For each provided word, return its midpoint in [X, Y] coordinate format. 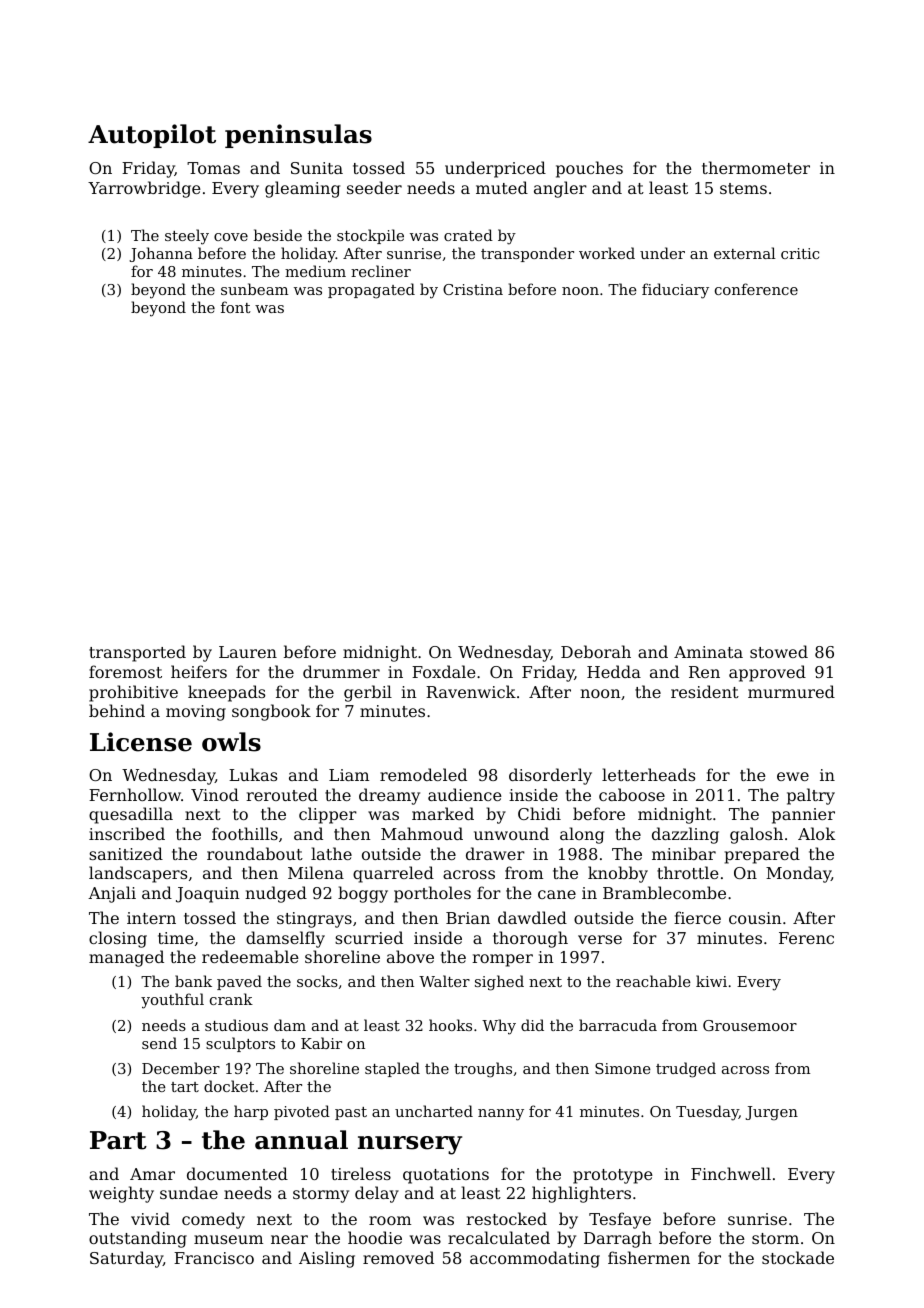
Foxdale [444, 671]
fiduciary [675, 291]
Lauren [248, 652]
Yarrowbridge [144, 189]
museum [228, 1239]
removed [398, 1257]
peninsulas [298, 136]
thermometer [756, 167]
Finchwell [731, 1173]
